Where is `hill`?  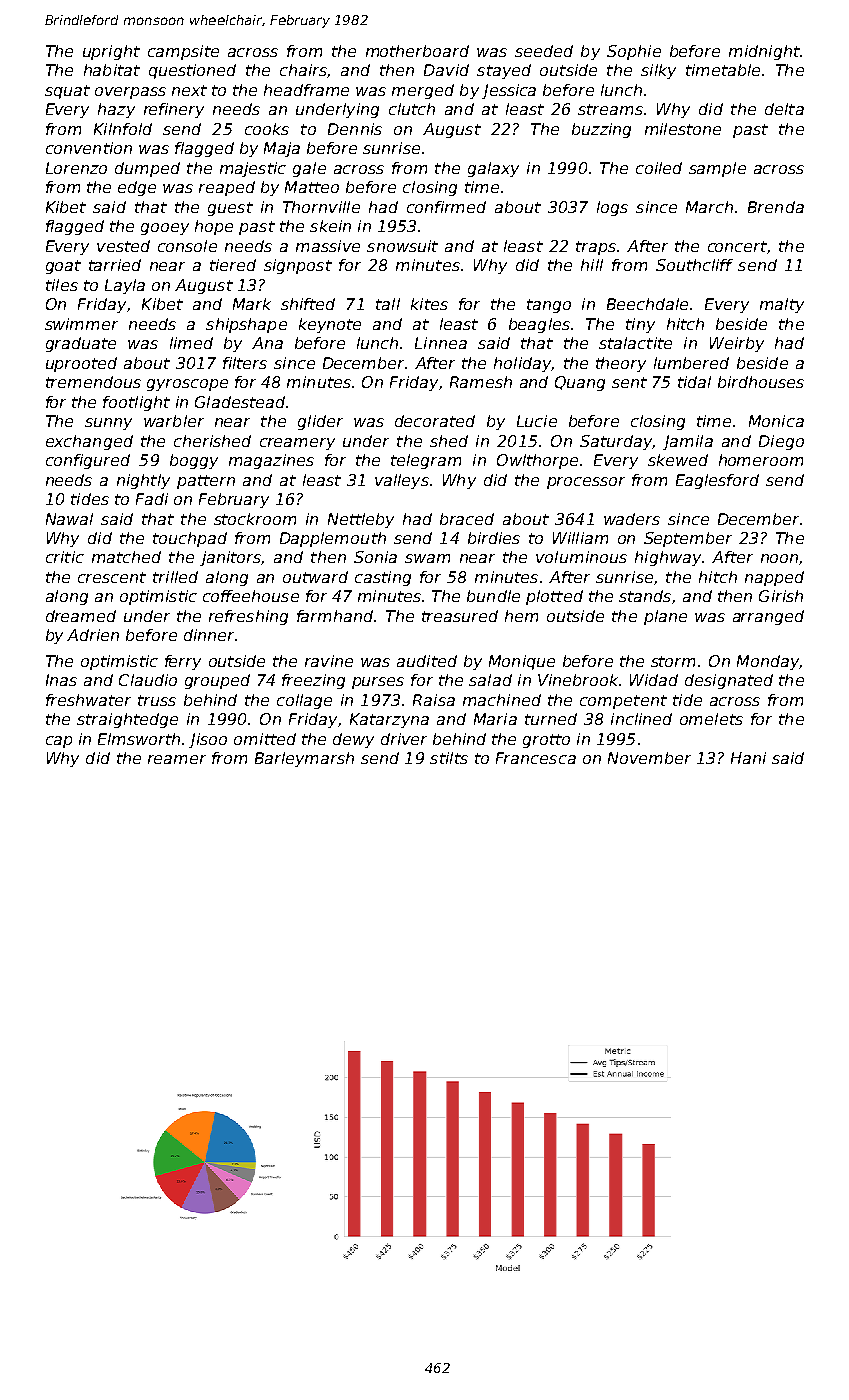
hill is located at coordinates (592, 265).
